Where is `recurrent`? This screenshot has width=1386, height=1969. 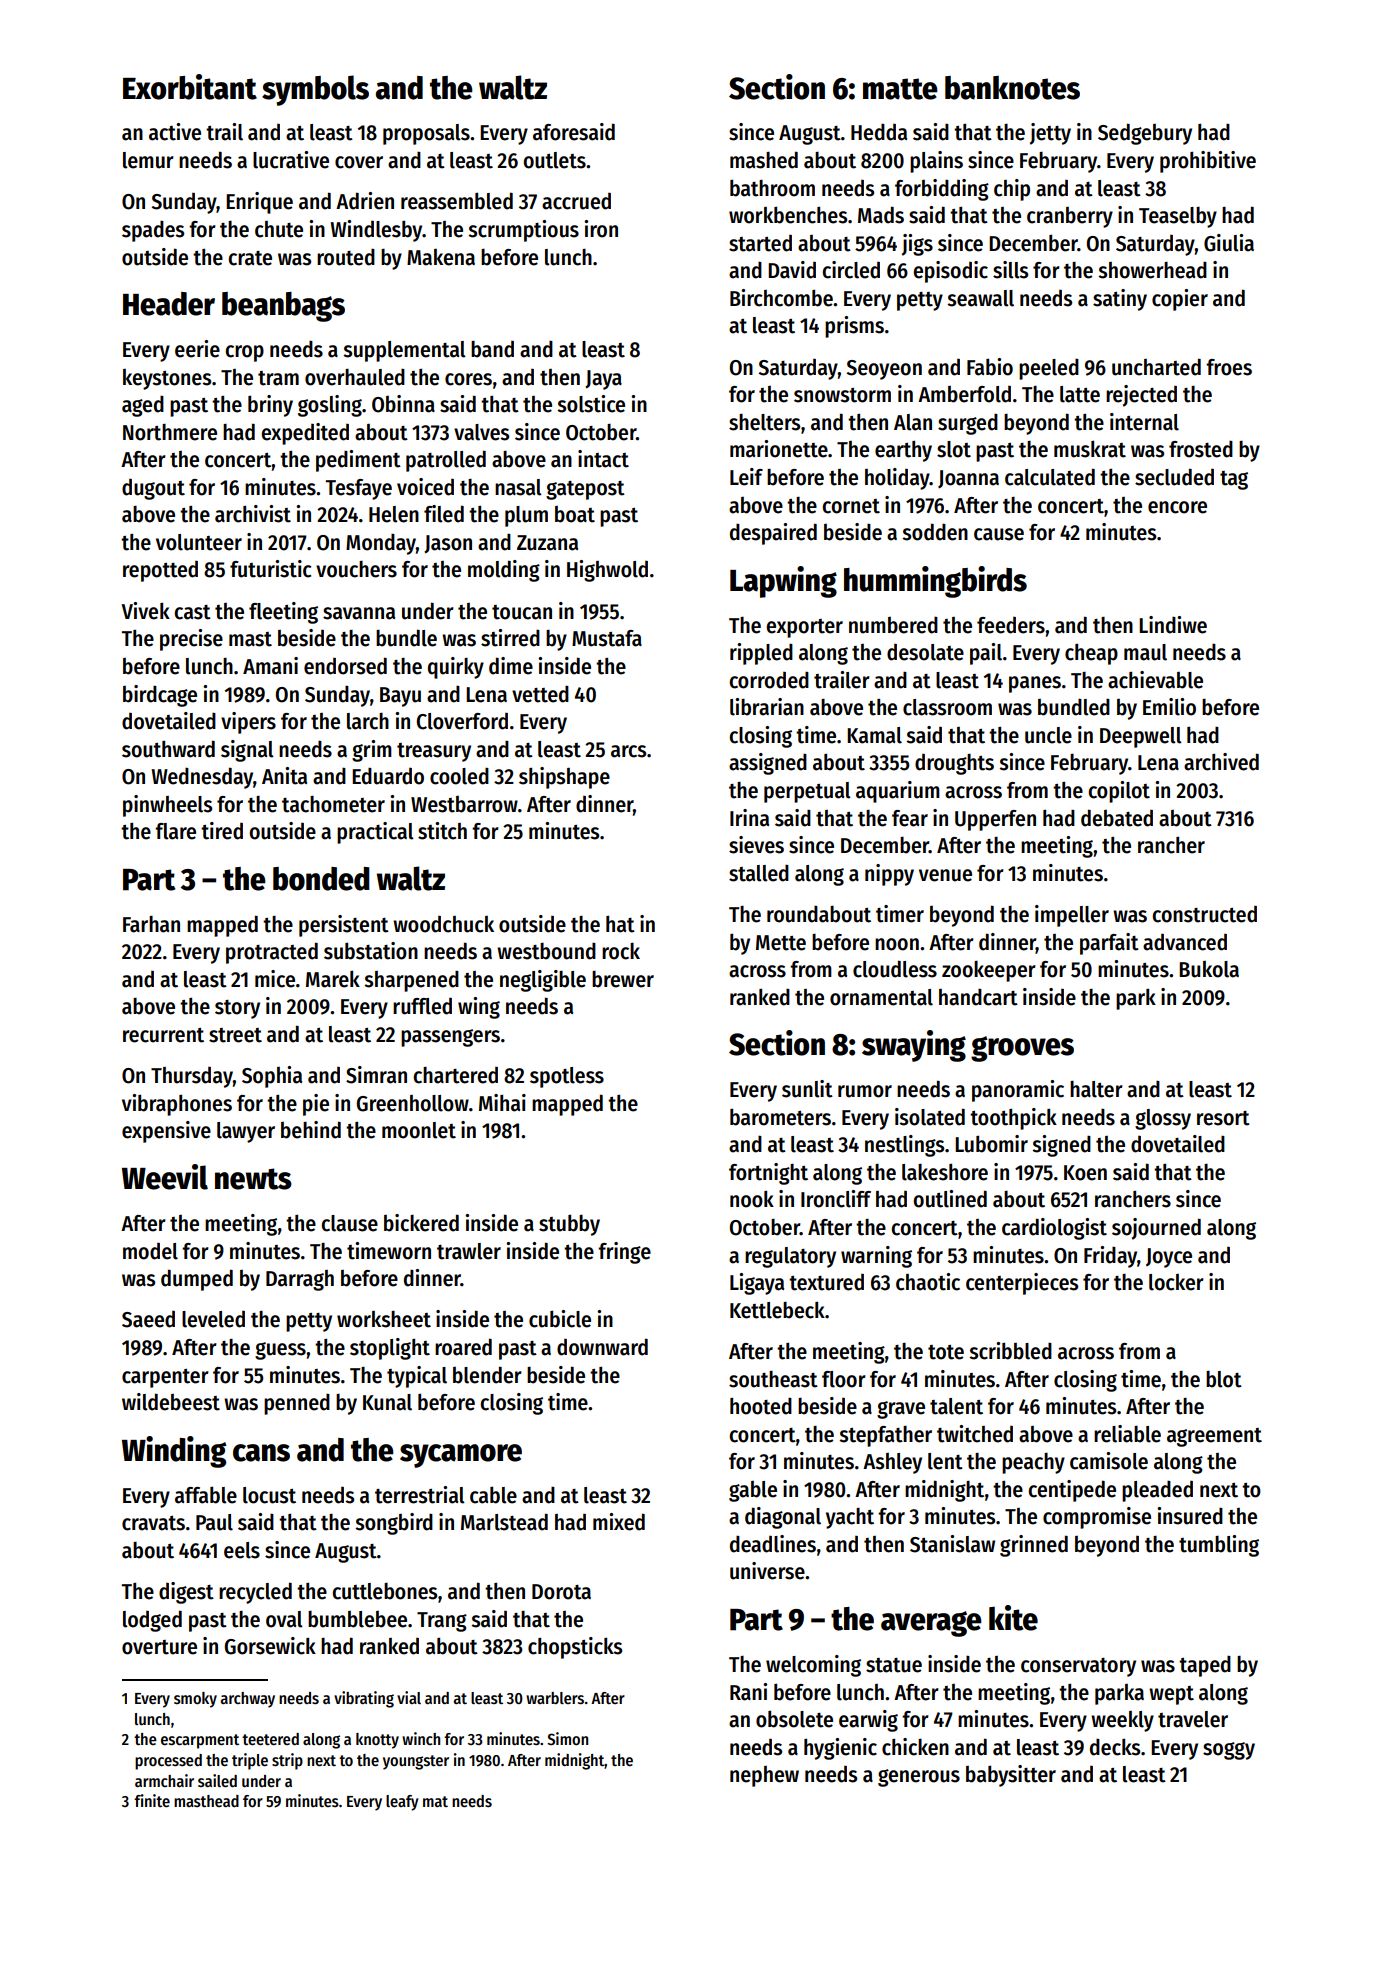 recurrent is located at coordinates (163, 1035).
